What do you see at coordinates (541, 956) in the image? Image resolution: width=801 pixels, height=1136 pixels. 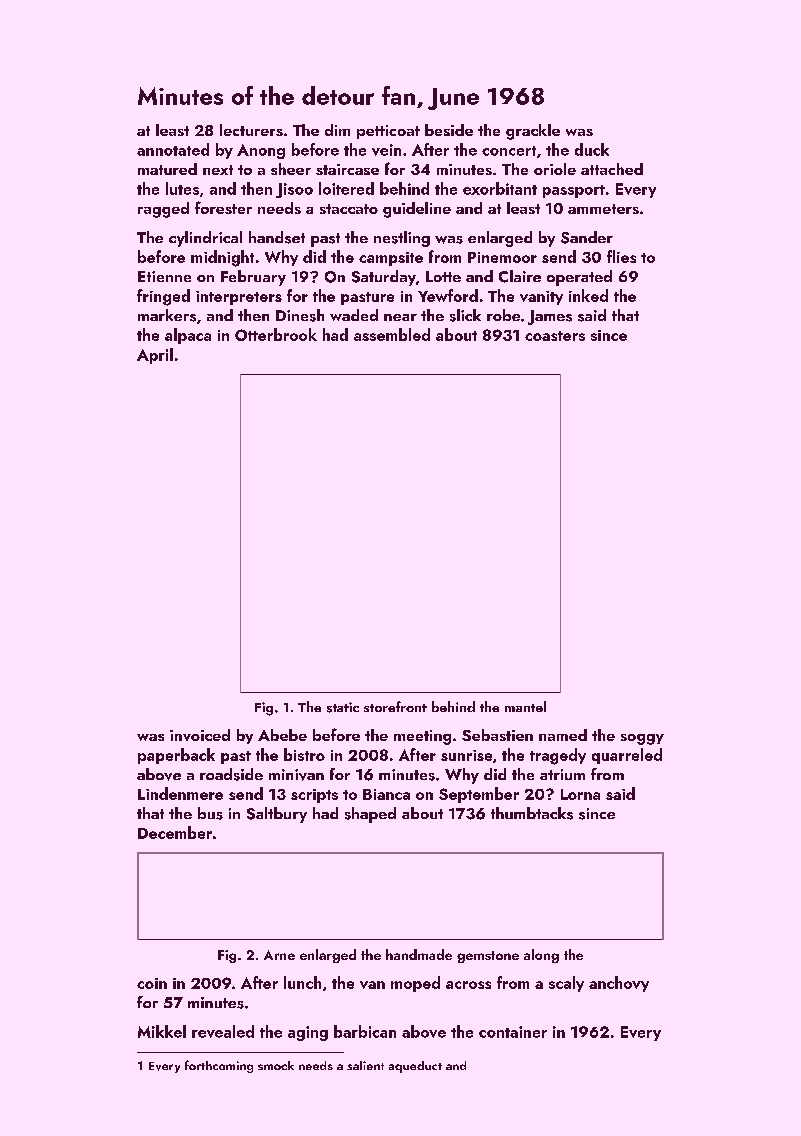 I see `along` at bounding box center [541, 956].
